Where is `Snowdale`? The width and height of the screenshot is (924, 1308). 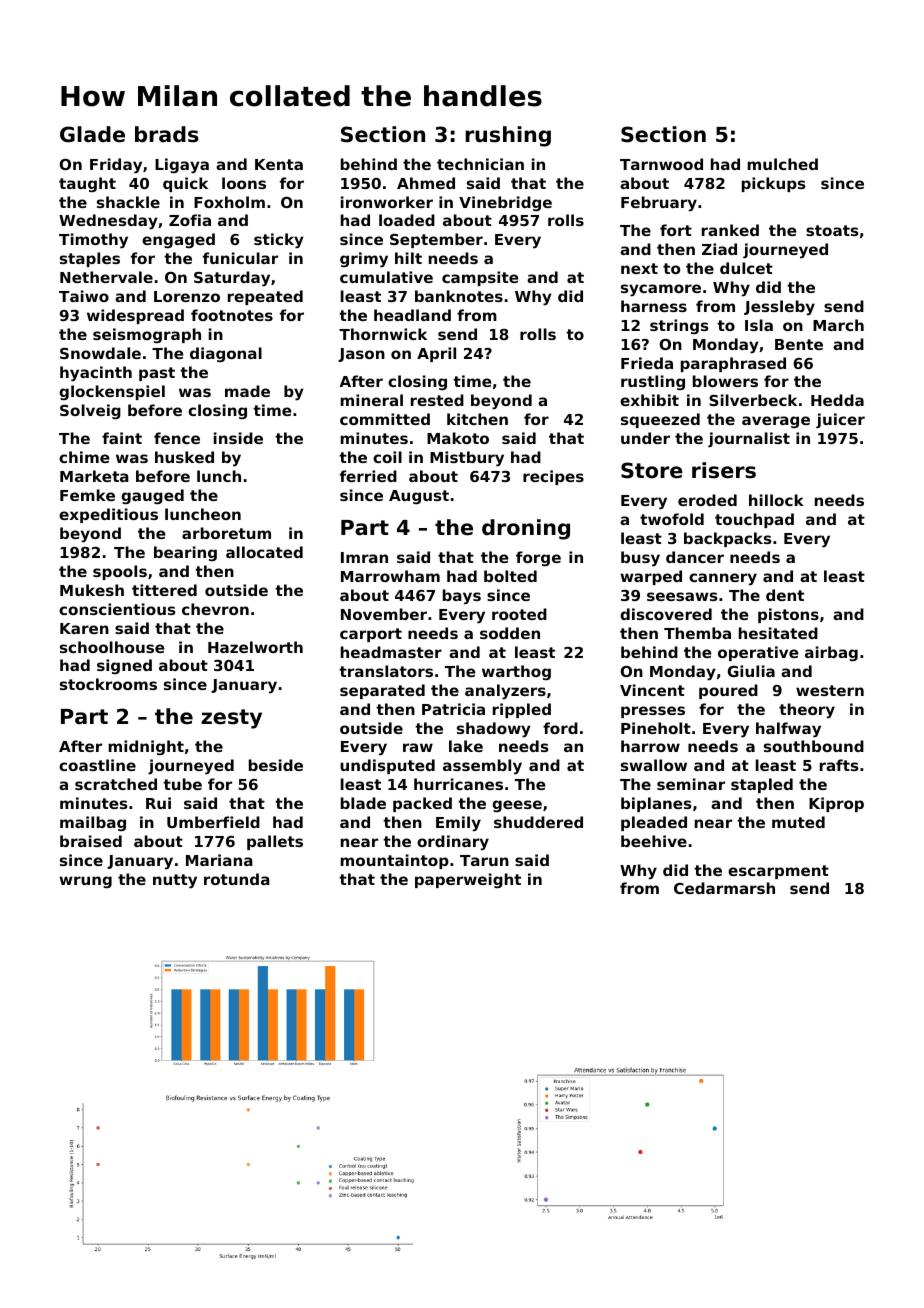
Snowdale is located at coordinates (100, 353).
